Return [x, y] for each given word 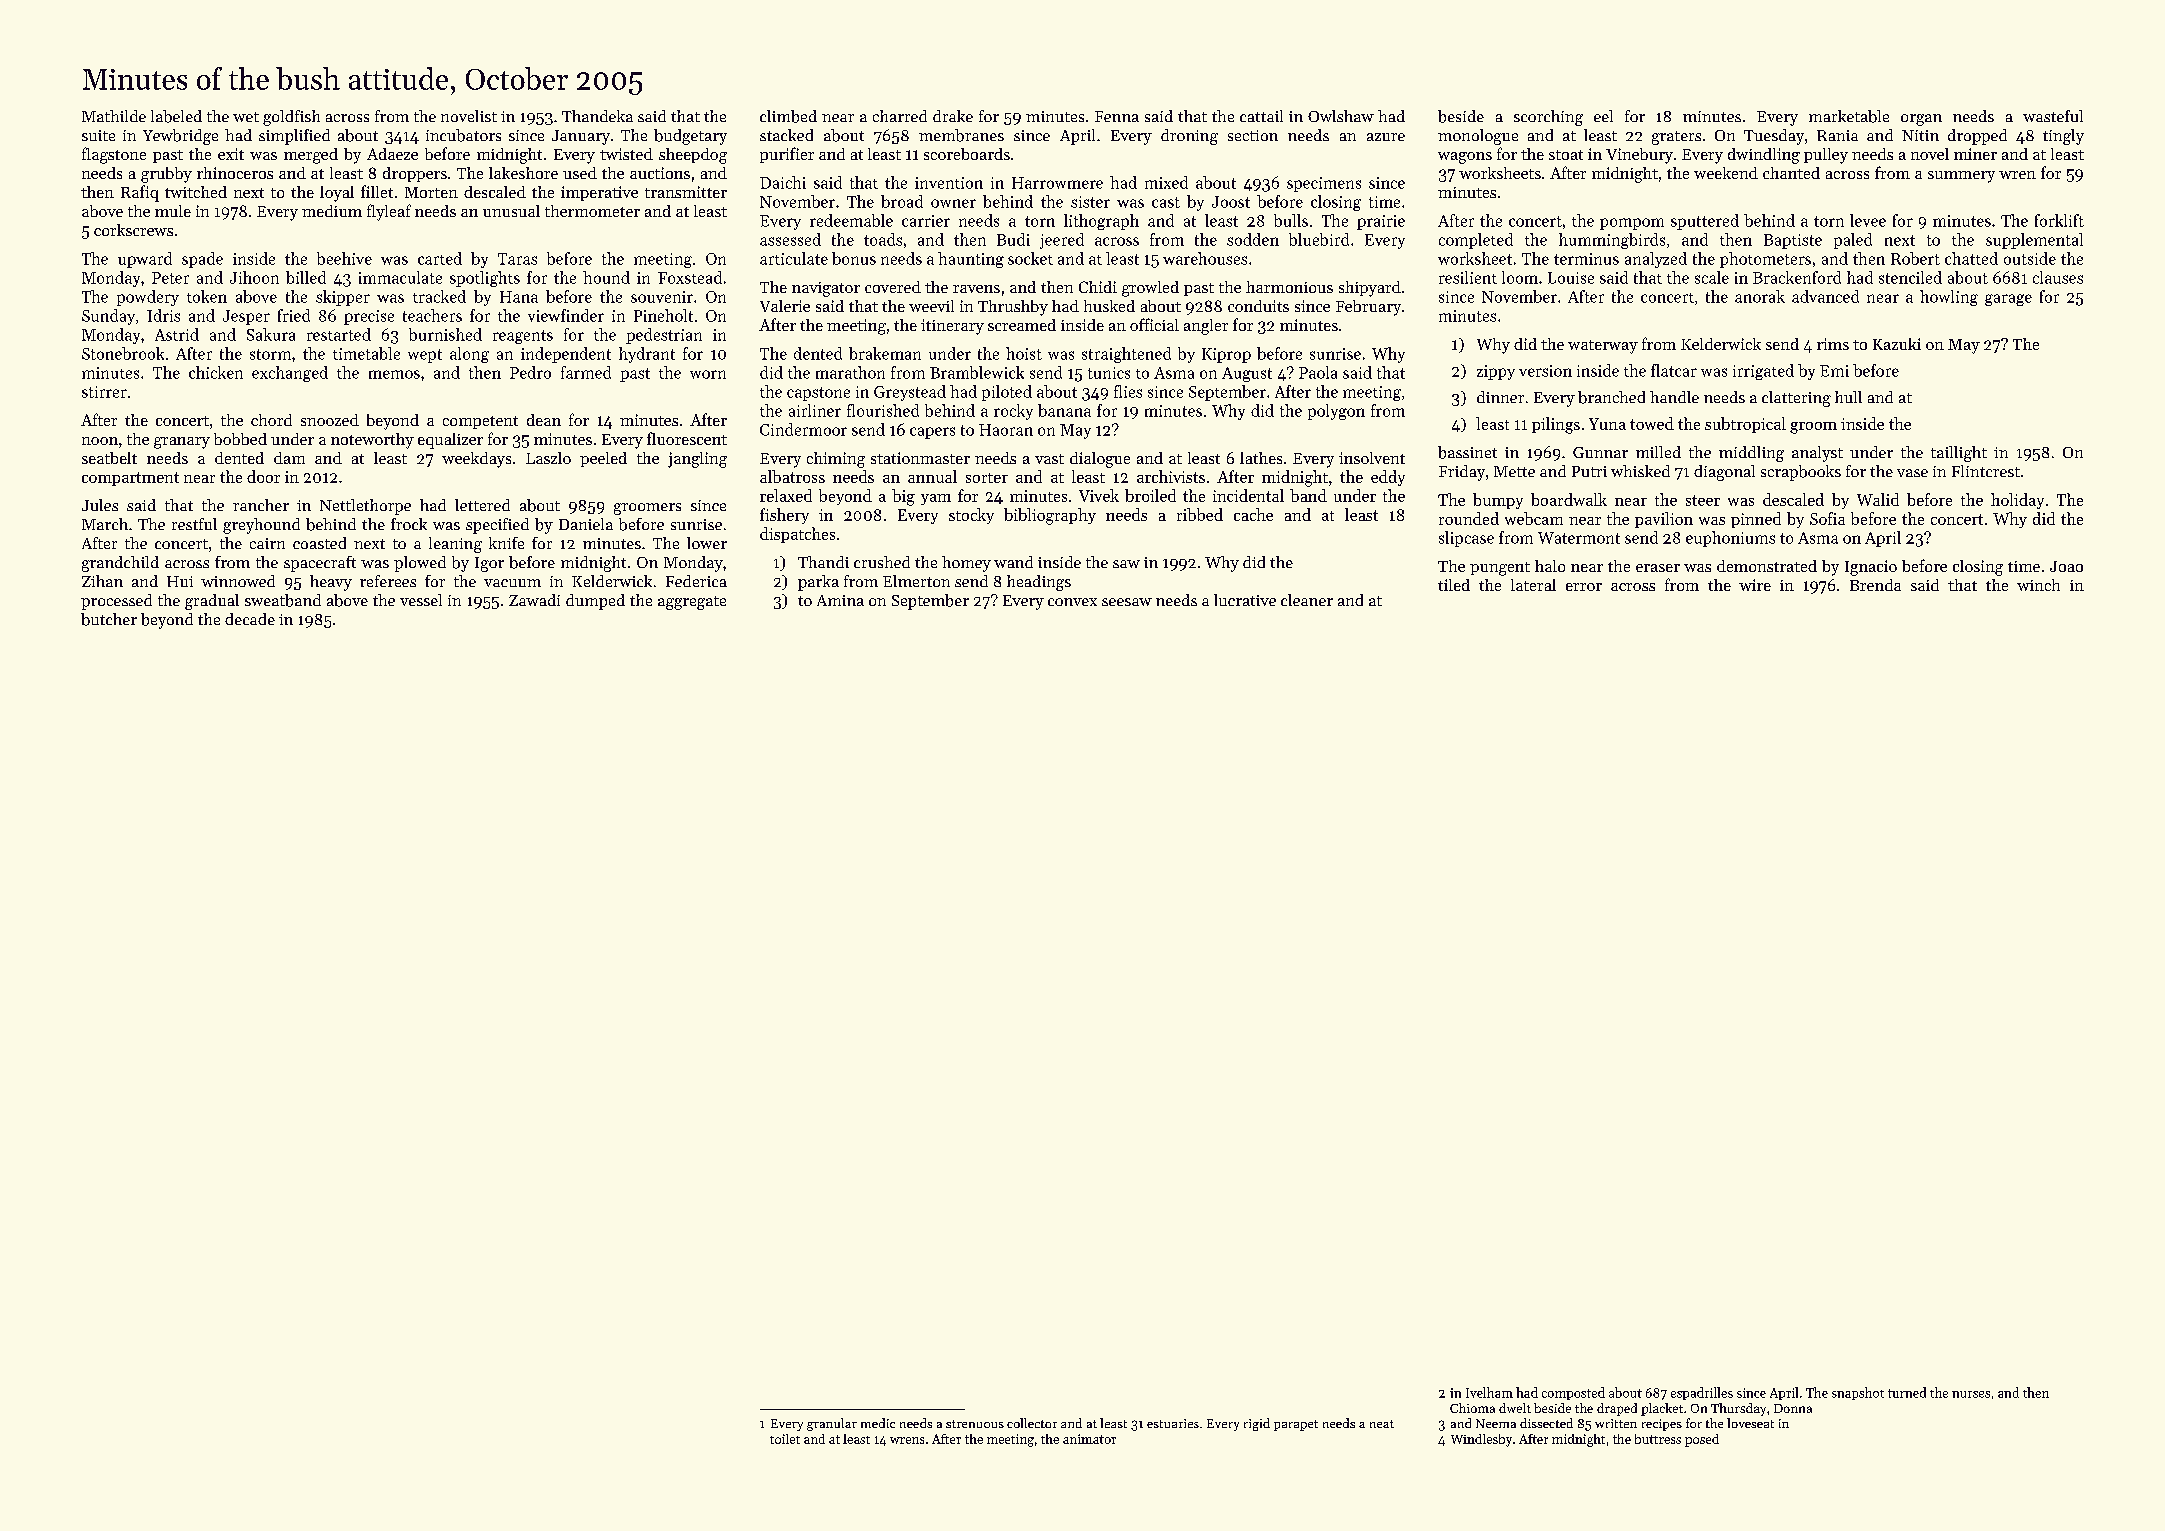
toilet [785, 1439]
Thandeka [597, 116]
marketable [1849, 116]
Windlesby [1481, 1440]
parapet [1296, 1425]
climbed [788, 116]
